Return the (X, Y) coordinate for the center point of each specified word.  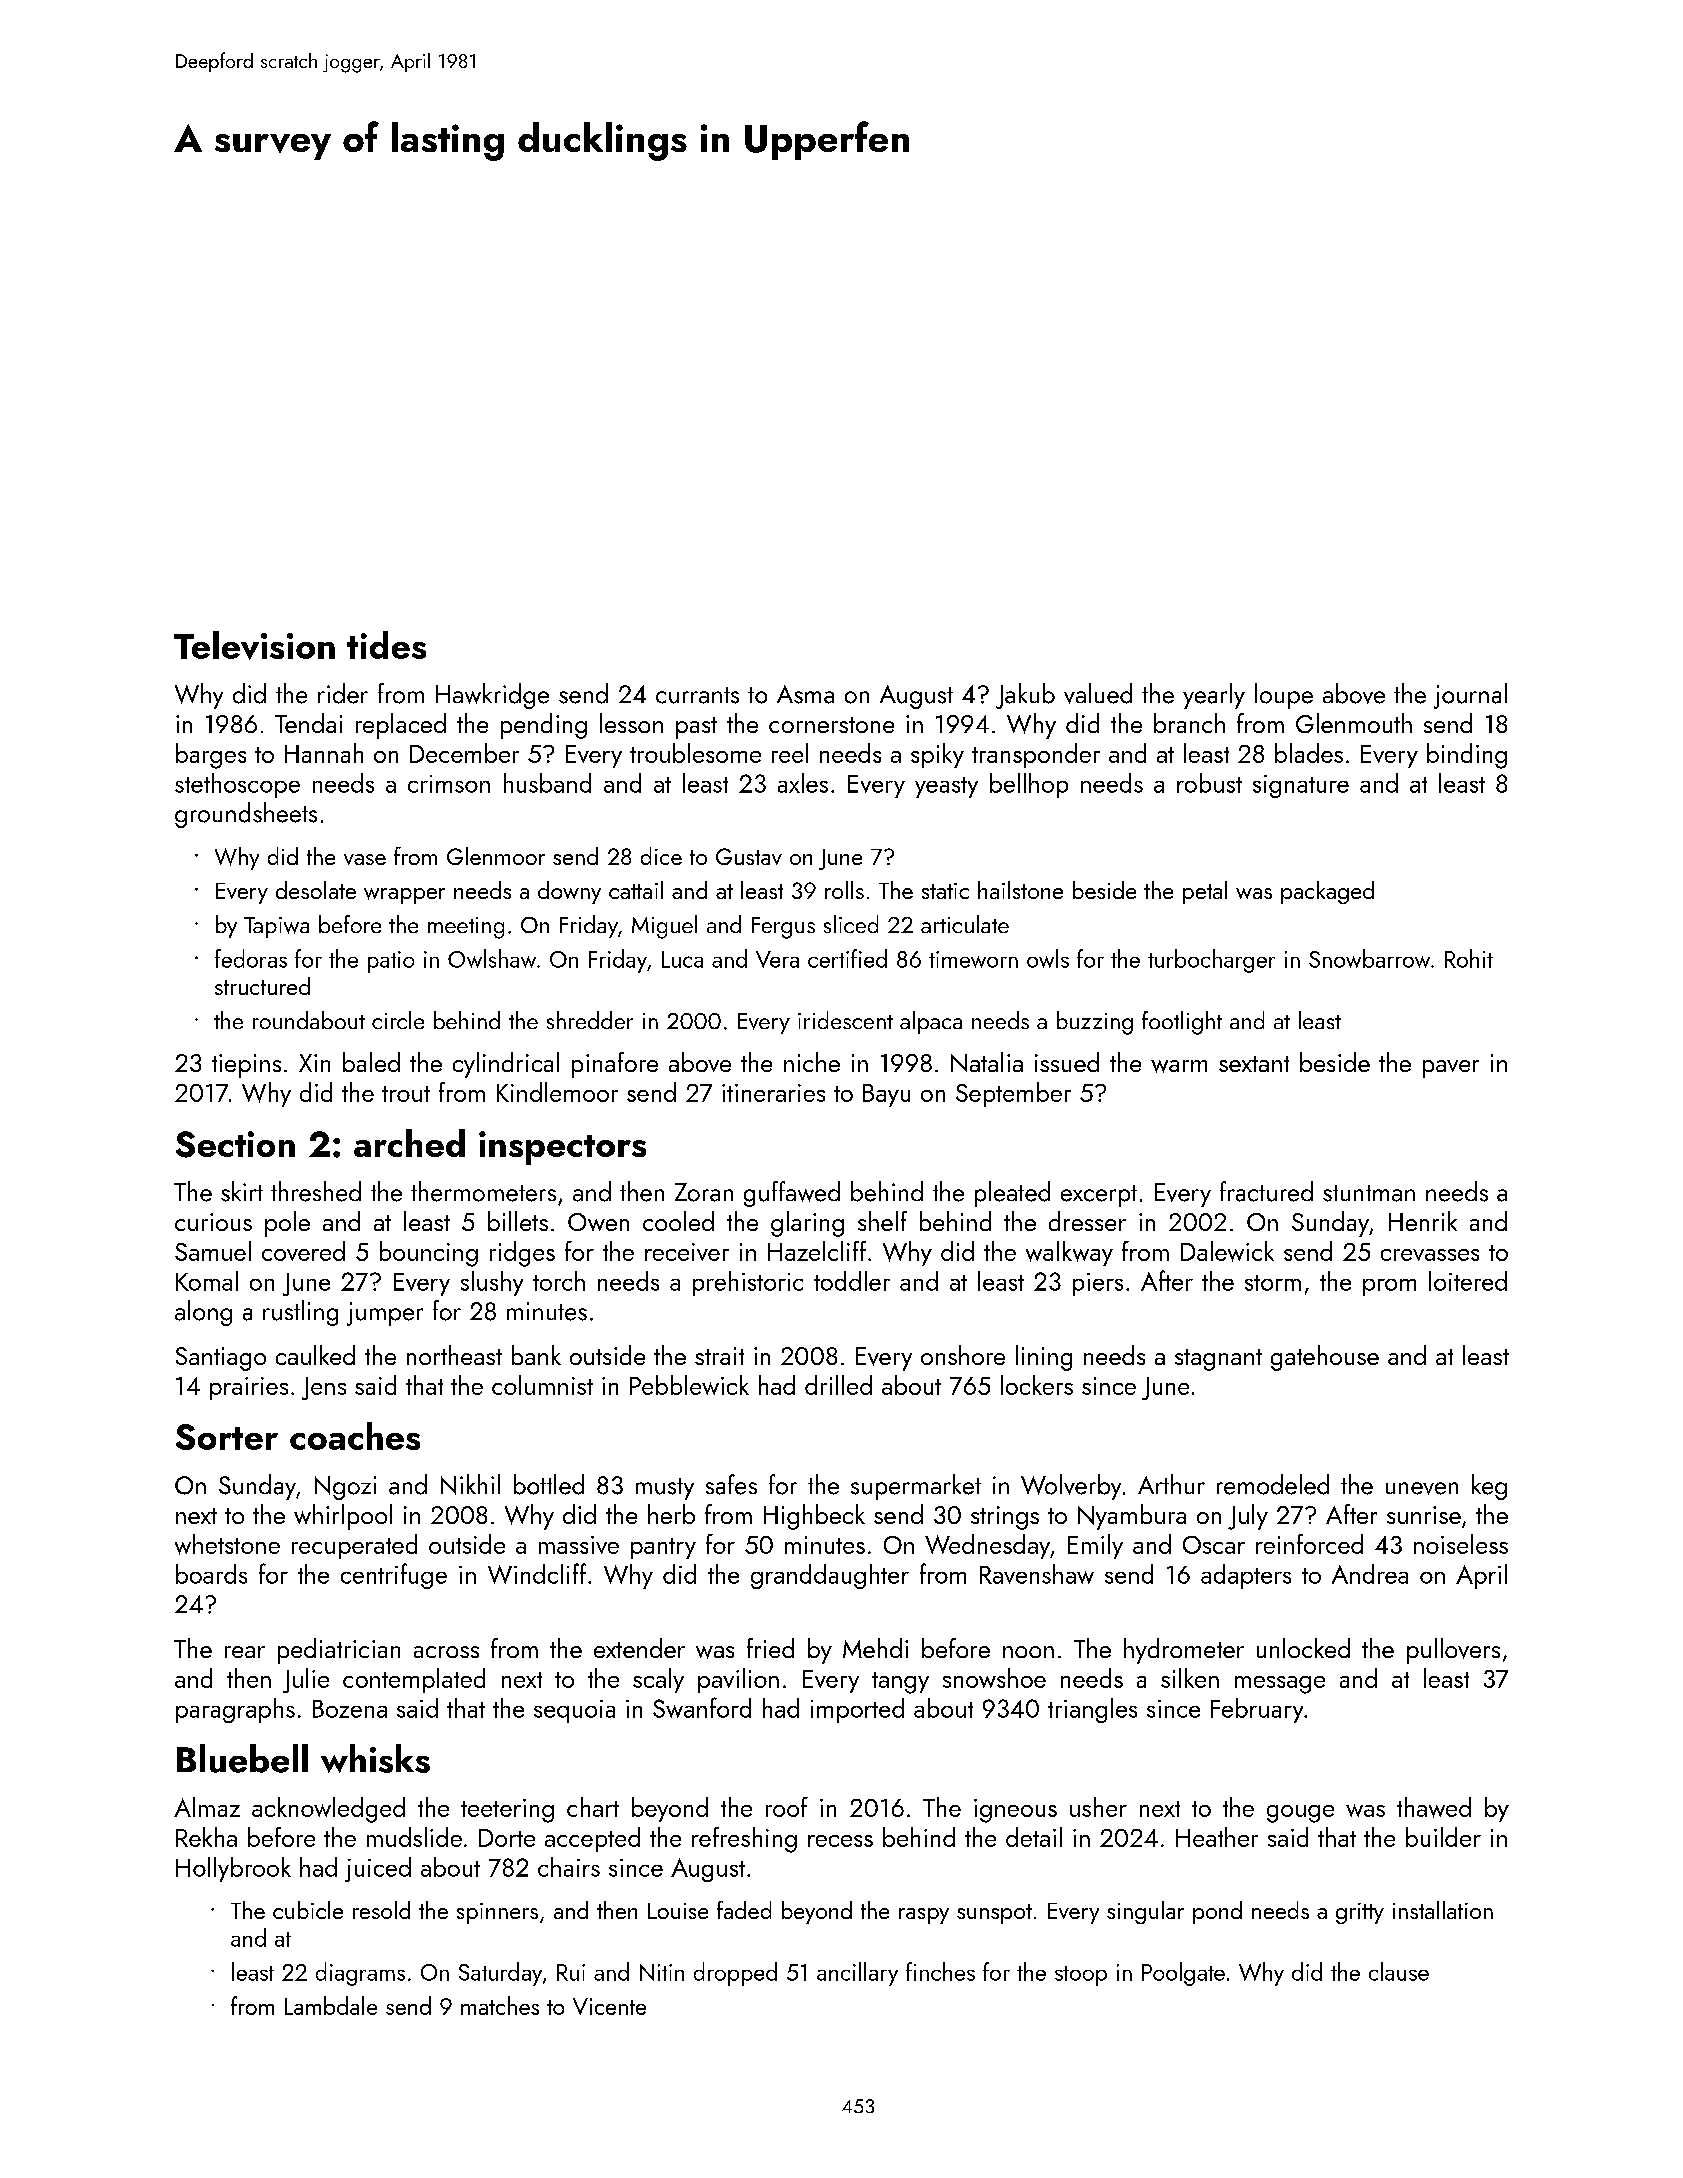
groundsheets (246, 815)
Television (254, 645)
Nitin (662, 1972)
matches (500, 2005)
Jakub (1025, 696)
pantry (663, 1548)
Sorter (227, 1437)
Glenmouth (1354, 723)
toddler (852, 1281)
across (446, 1652)
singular (1145, 1912)
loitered (1468, 1281)
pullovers (1453, 1651)
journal (1470, 696)
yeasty (946, 787)
